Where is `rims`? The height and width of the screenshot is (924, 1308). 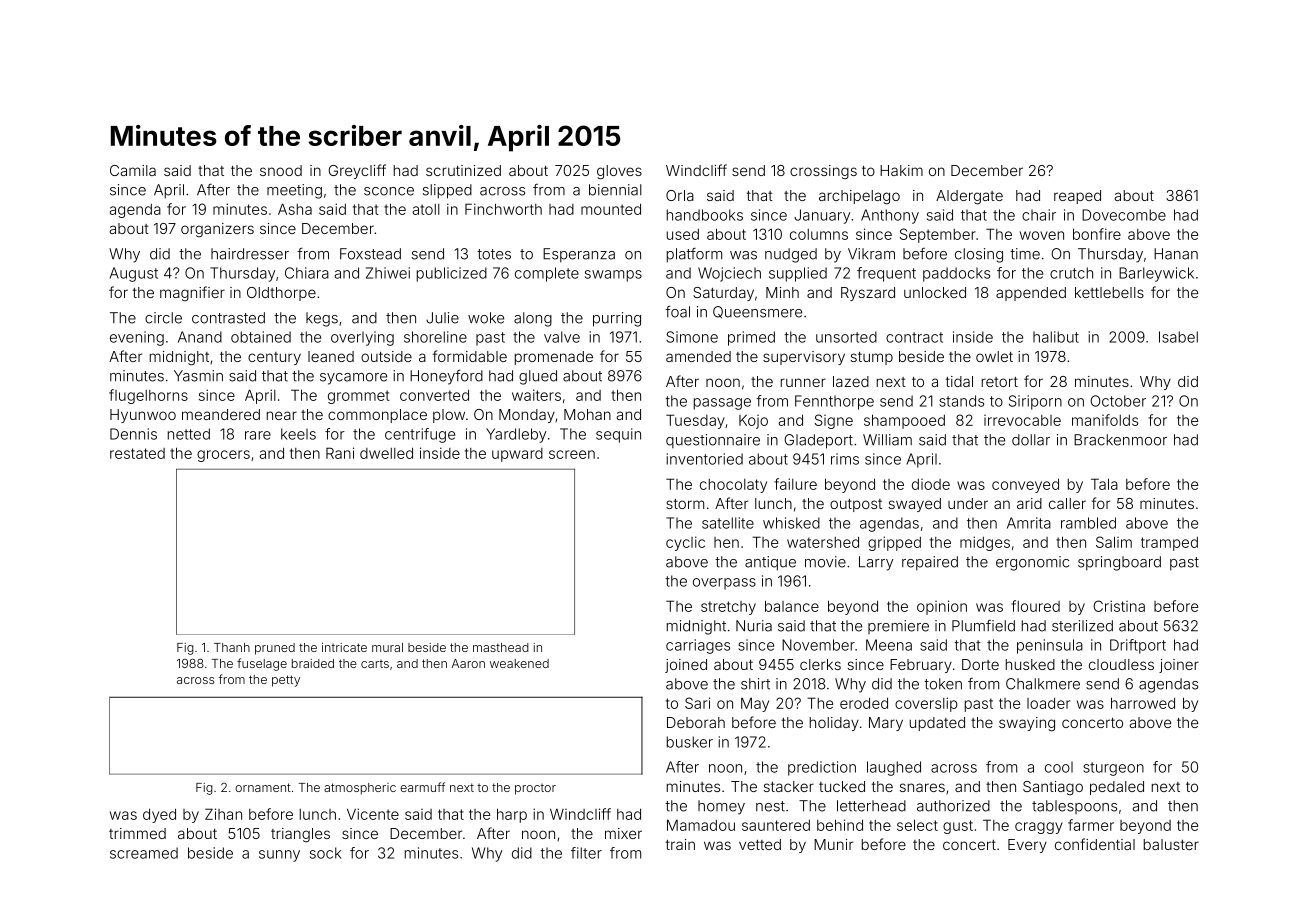 rims is located at coordinates (845, 459).
